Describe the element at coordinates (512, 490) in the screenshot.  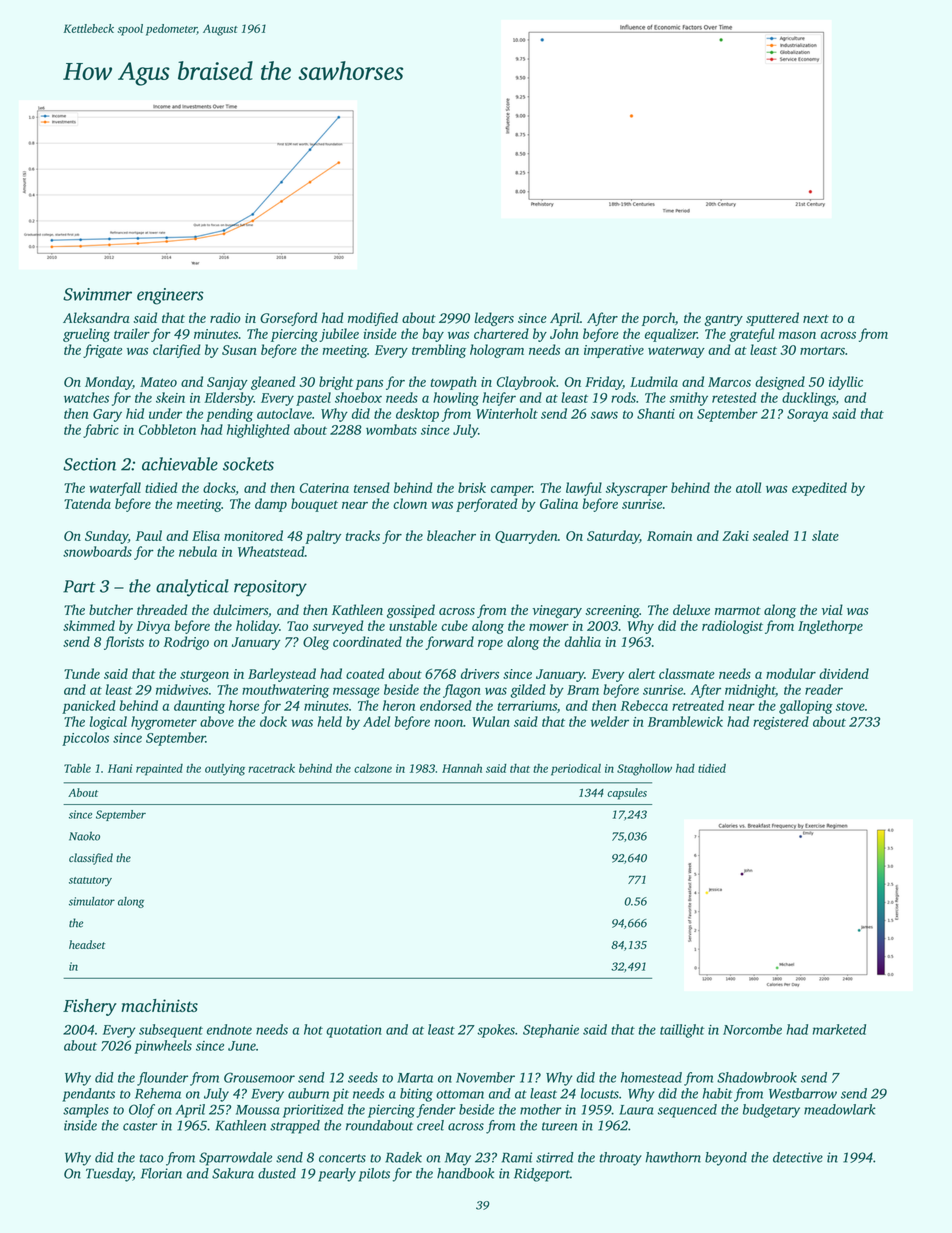
I see `camper` at that location.
